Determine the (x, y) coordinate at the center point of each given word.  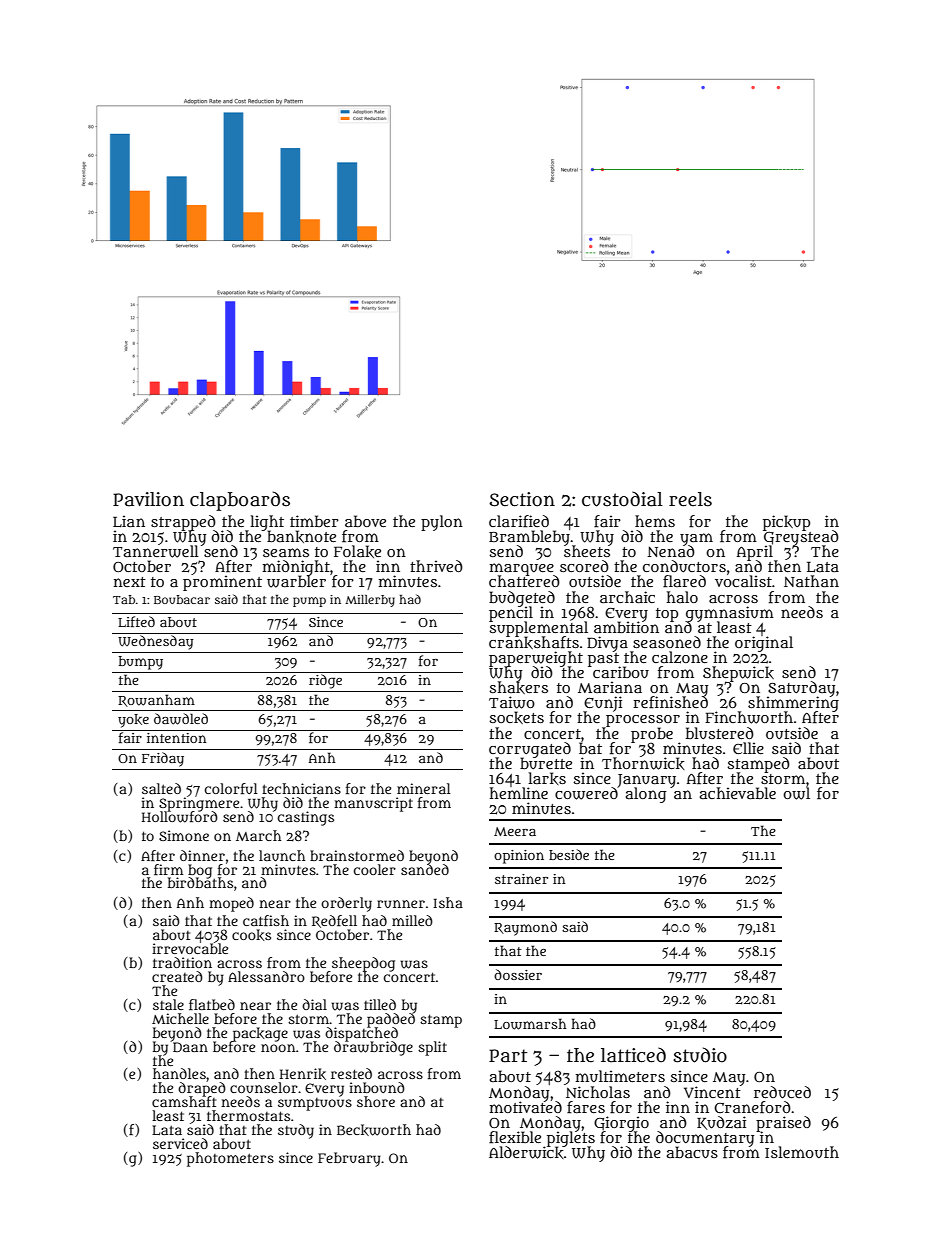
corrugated (530, 749)
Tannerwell (156, 552)
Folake (357, 551)
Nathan (811, 581)
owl (796, 793)
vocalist (743, 581)
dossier (518, 974)
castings (306, 818)
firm (168, 869)
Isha (448, 902)
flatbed (212, 1004)
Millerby (370, 601)
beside (569, 854)
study (296, 1131)
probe (652, 734)
